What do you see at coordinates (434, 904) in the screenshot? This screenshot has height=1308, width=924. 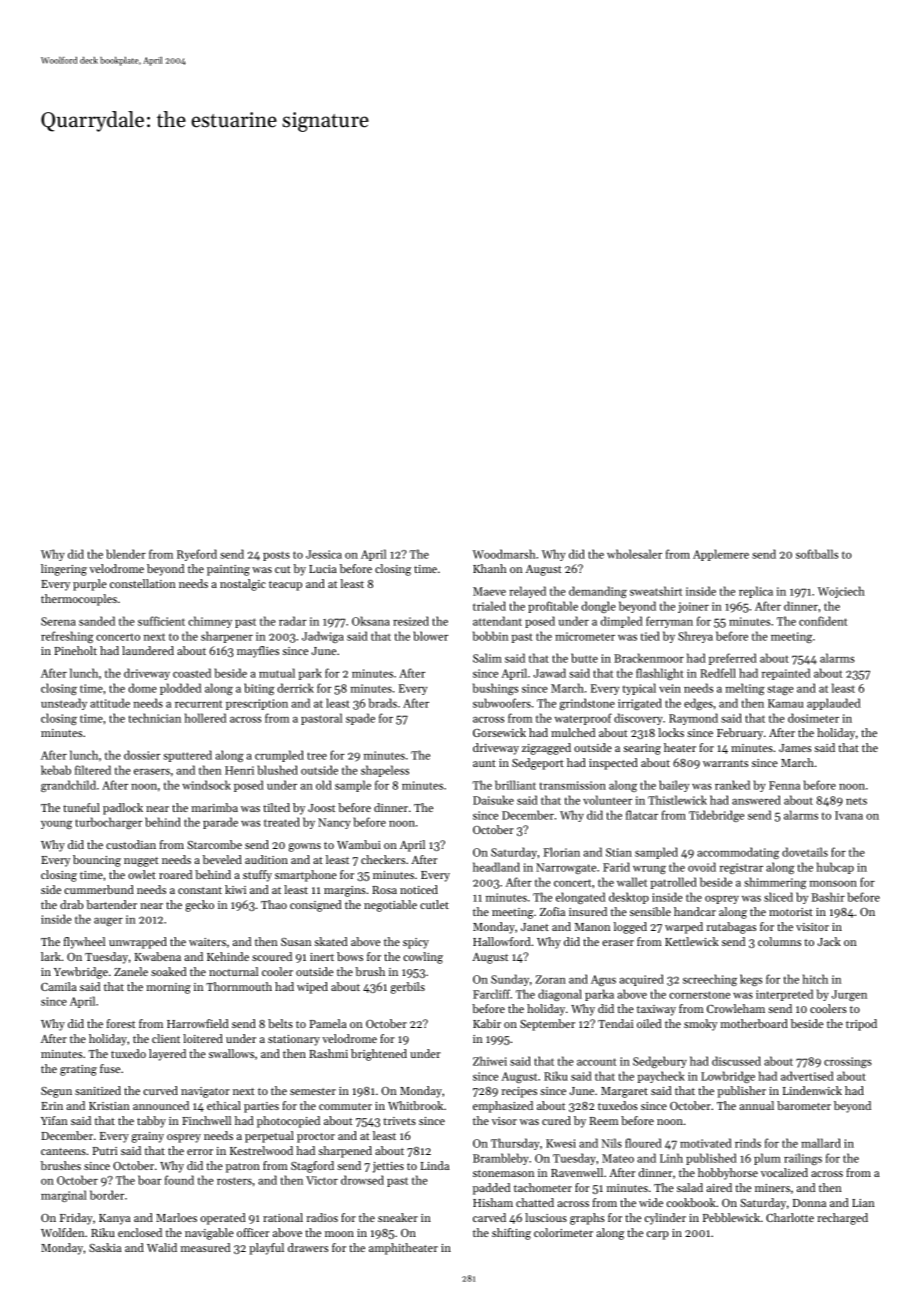 I see `cutlet` at bounding box center [434, 904].
